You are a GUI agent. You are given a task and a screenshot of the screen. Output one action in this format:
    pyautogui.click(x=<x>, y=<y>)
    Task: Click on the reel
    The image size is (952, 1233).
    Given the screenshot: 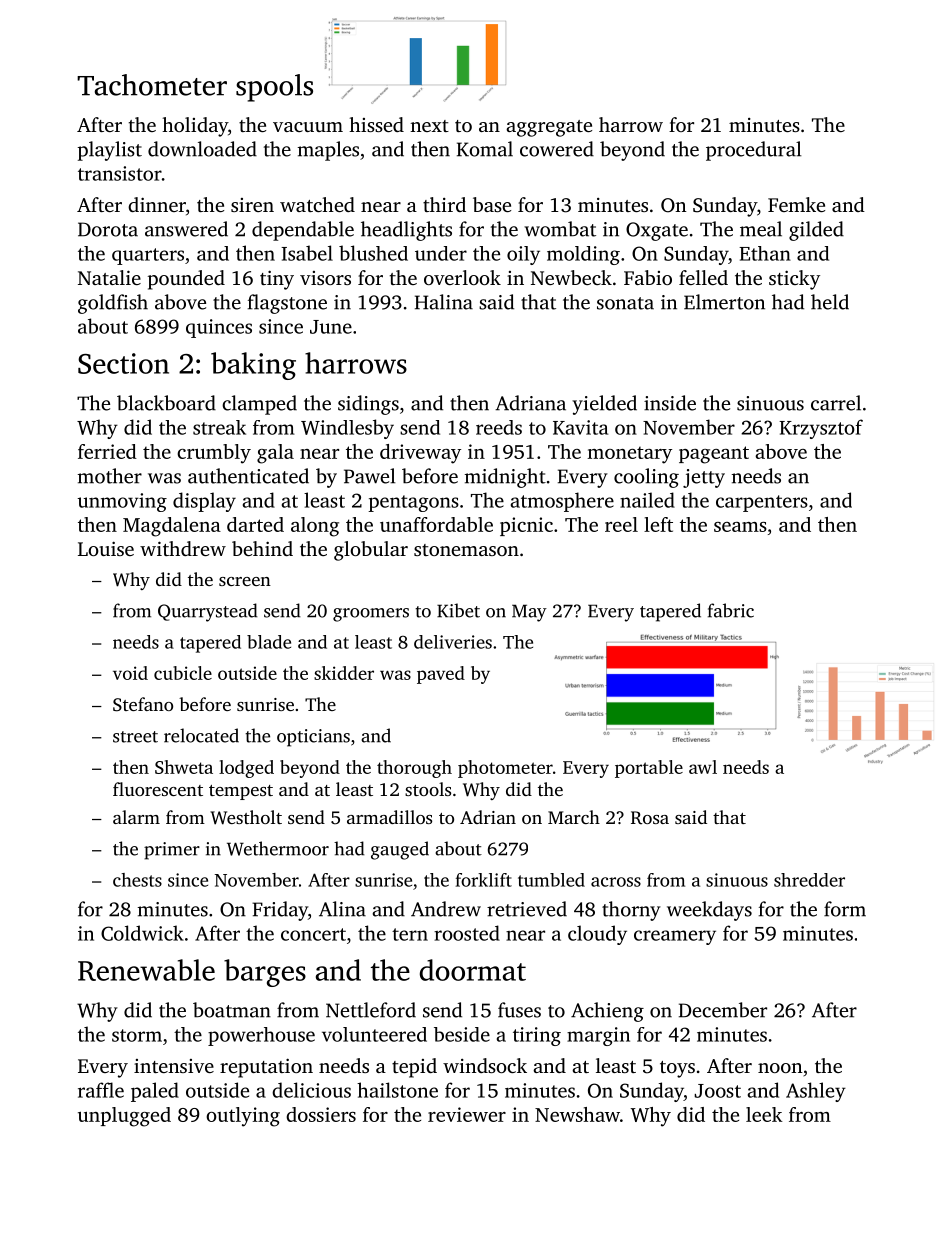 What is the action you would take?
    pyautogui.click(x=621, y=524)
